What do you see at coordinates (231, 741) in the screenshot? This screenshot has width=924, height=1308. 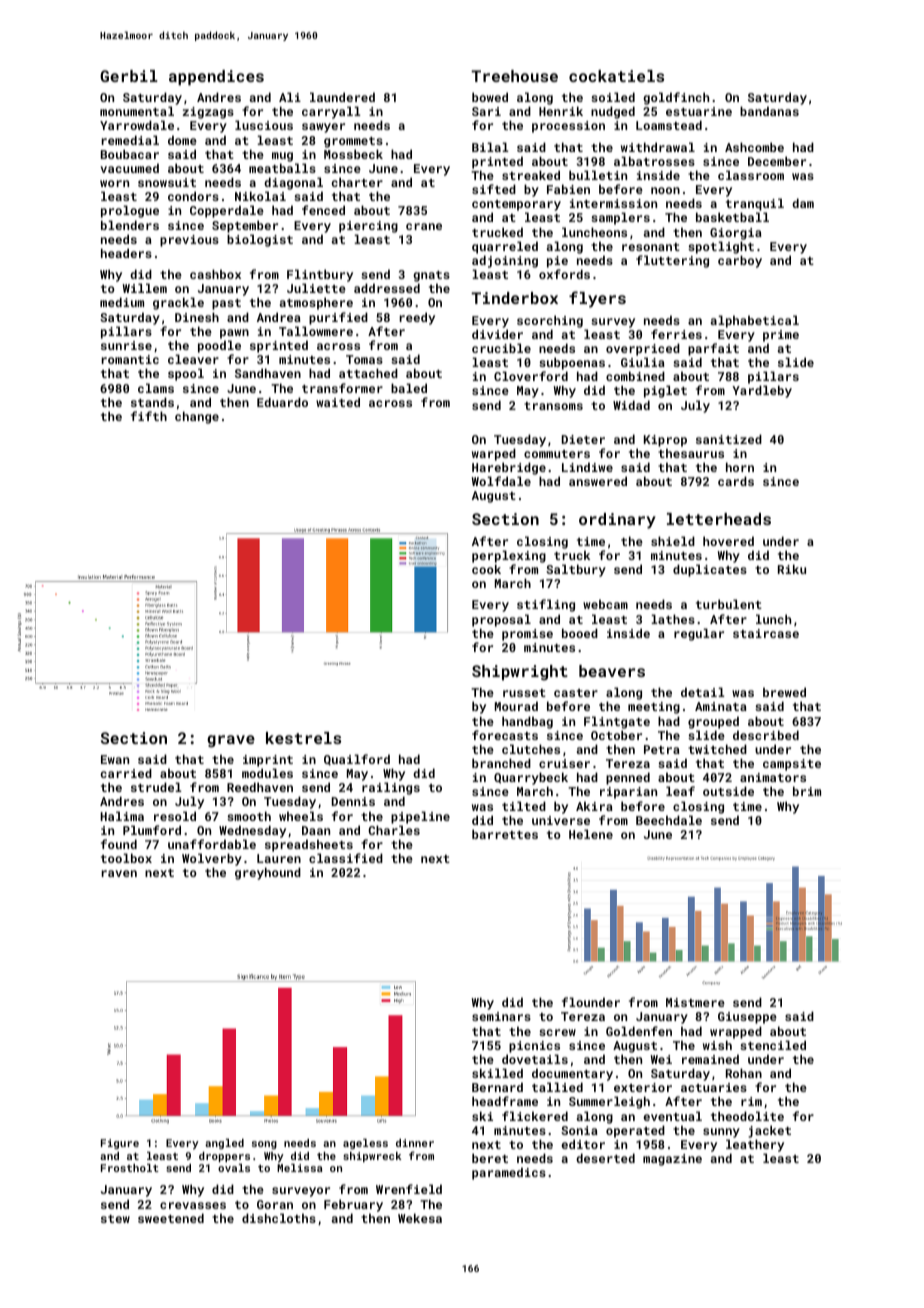 I see `grave` at bounding box center [231, 741].
